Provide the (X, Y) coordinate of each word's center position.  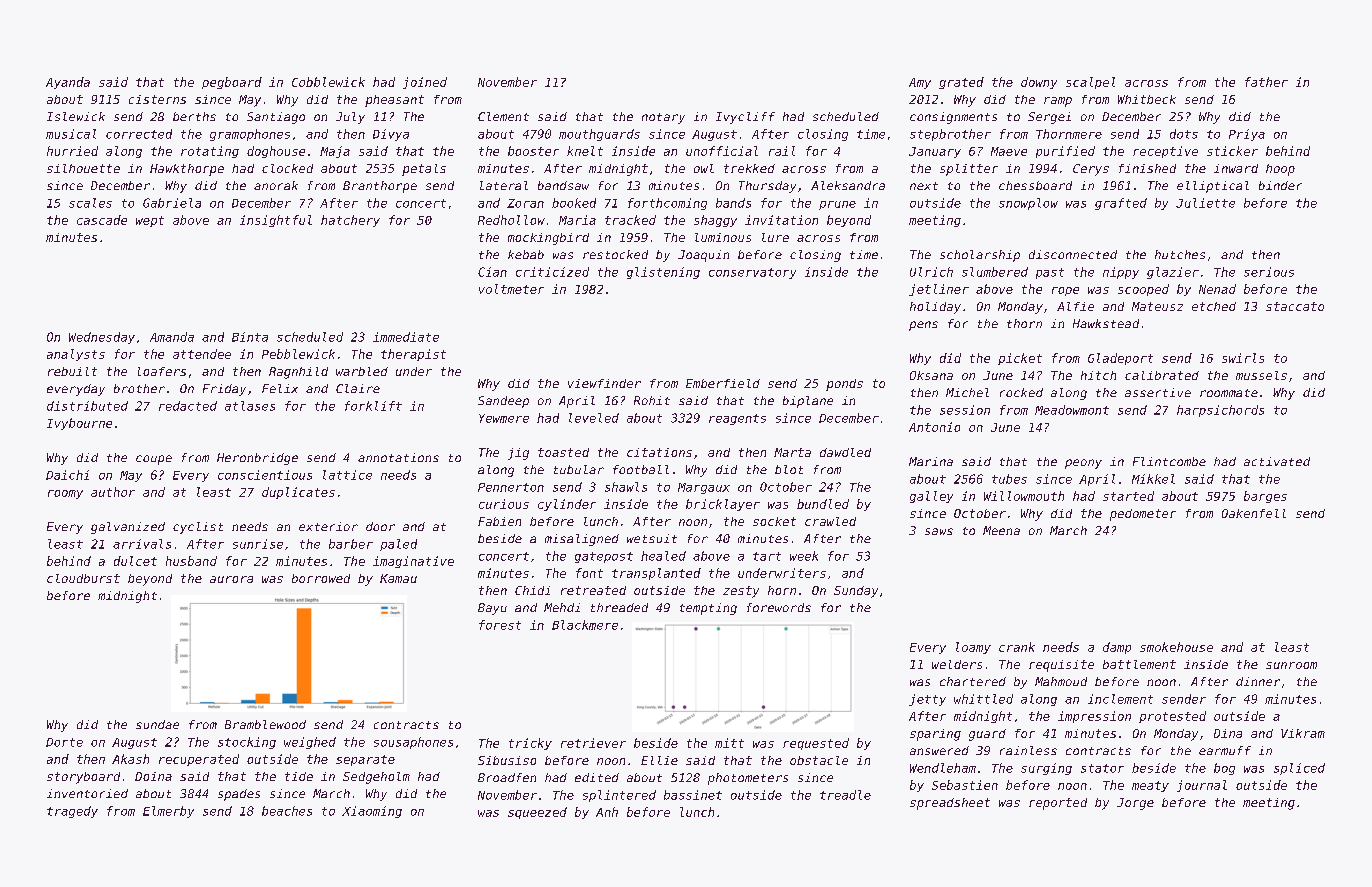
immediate (406, 337)
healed (663, 556)
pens (923, 326)
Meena (1001, 530)
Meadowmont (1072, 410)
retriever (593, 743)
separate (365, 760)
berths (194, 116)
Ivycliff (745, 118)
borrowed (321, 578)
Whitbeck (1147, 99)
